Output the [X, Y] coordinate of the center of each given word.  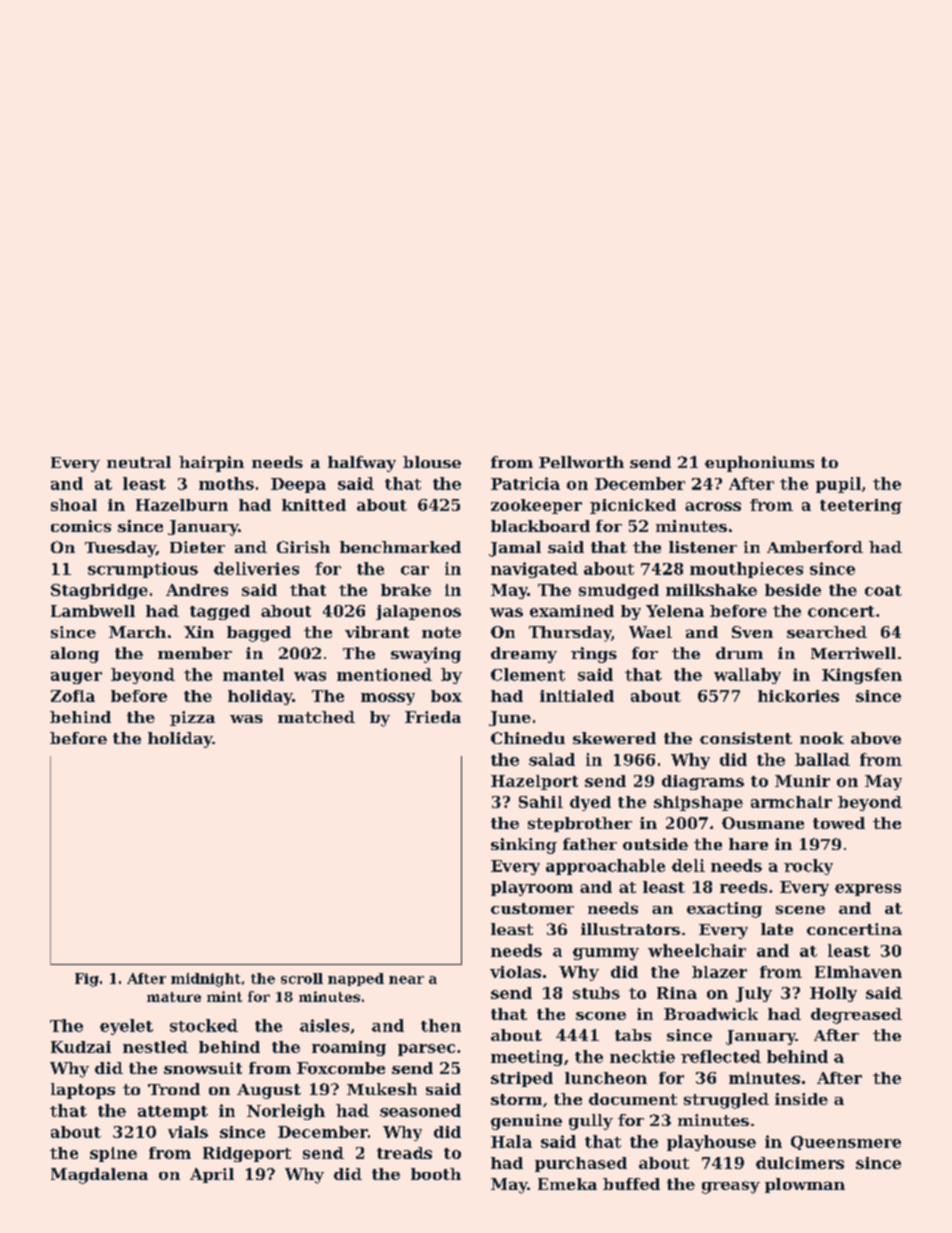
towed [839, 823]
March [137, 632]
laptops [83, 1091]
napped [356, 979]
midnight [206, 980]
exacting [724, 910]
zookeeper [536, 506]
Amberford [815, 547]
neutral [139, 462]
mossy [388, 699]
